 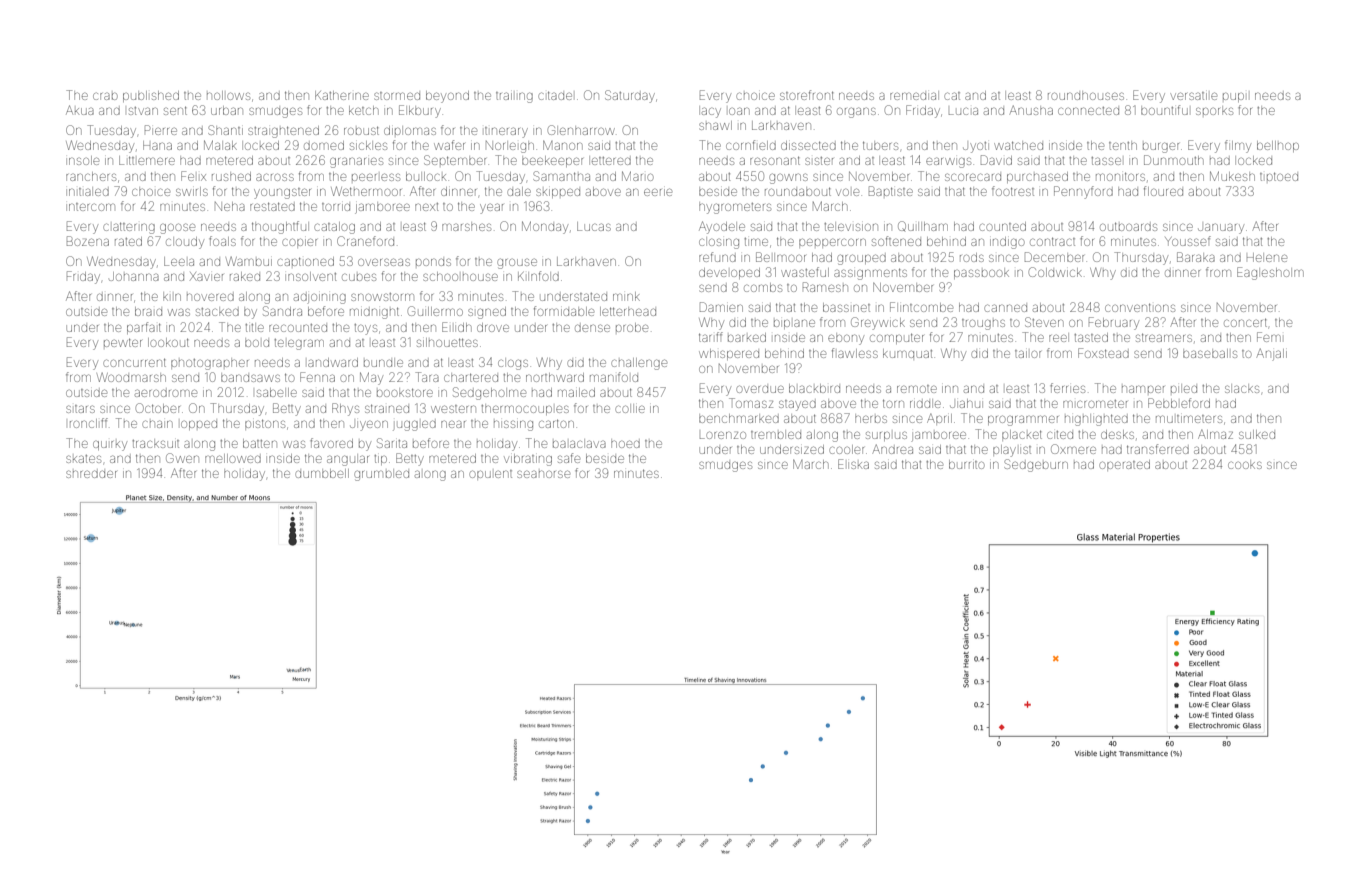 I want to click on outboards, so click(x=1128, y=226).
